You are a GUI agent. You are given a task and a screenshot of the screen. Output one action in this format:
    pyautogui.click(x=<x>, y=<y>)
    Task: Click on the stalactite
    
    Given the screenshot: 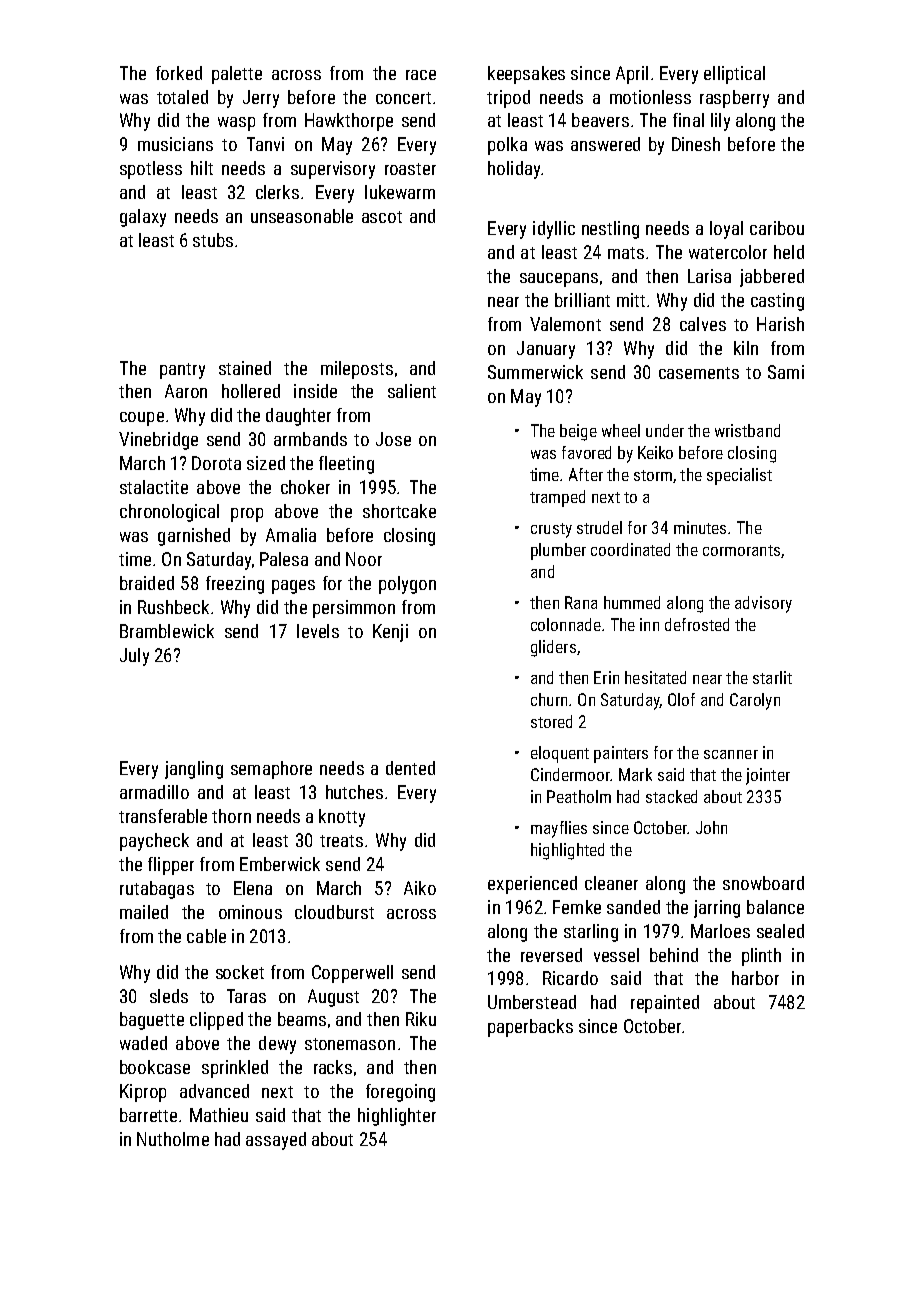 What is the action you would take?
    pyautogui.click(x=154, y=487)
